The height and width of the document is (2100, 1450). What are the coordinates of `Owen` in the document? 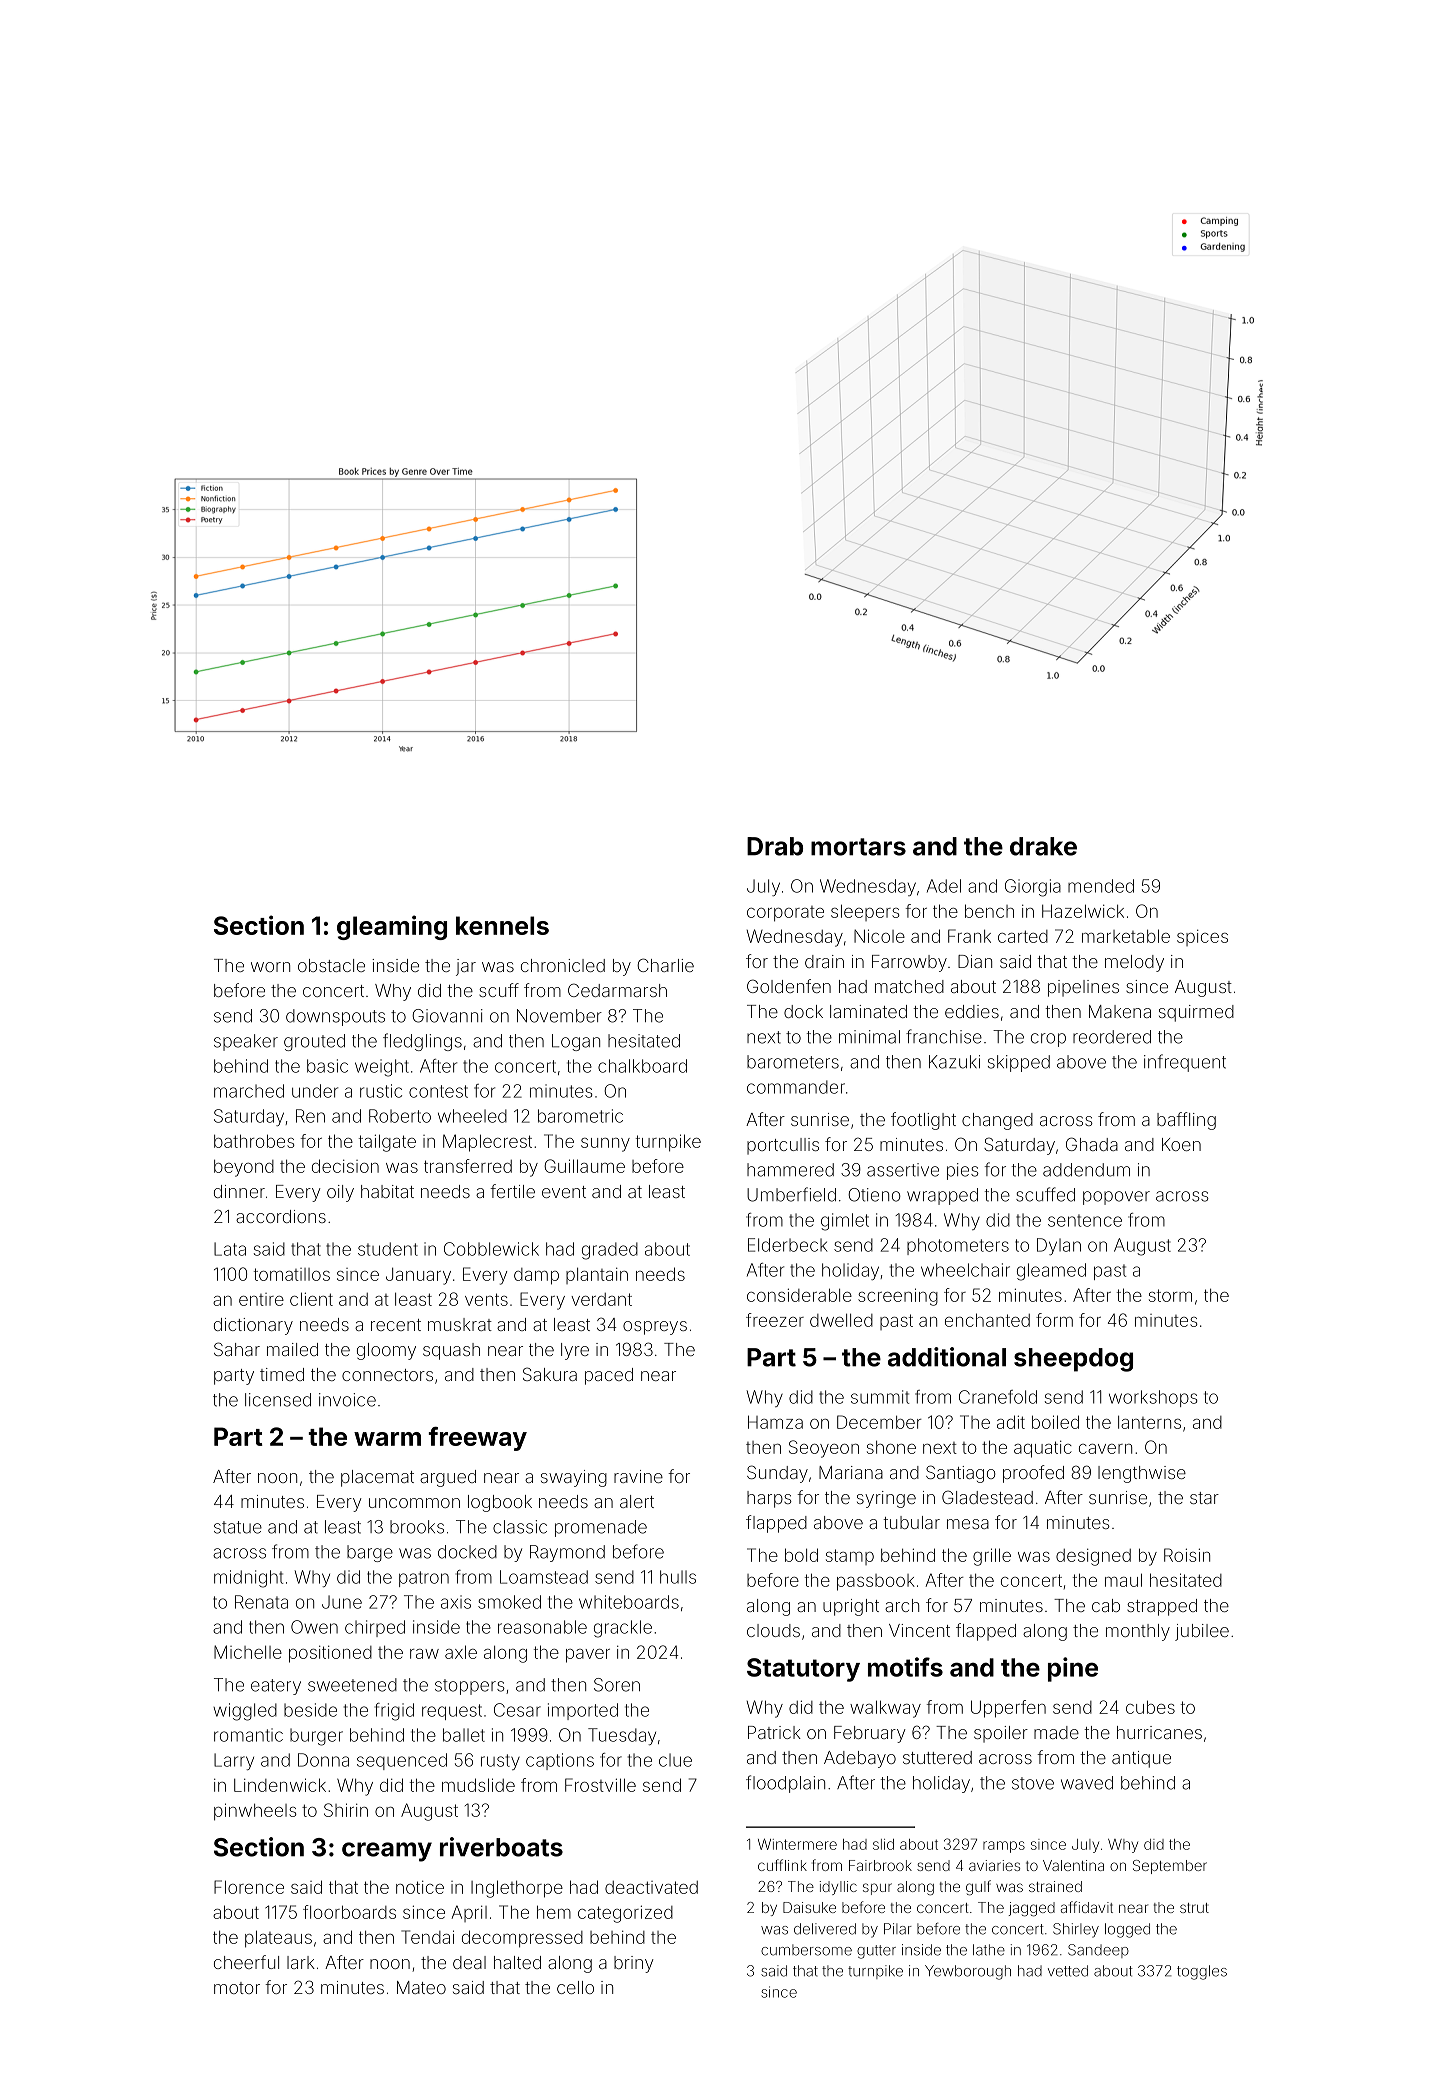 It's located at (314, 1627).
